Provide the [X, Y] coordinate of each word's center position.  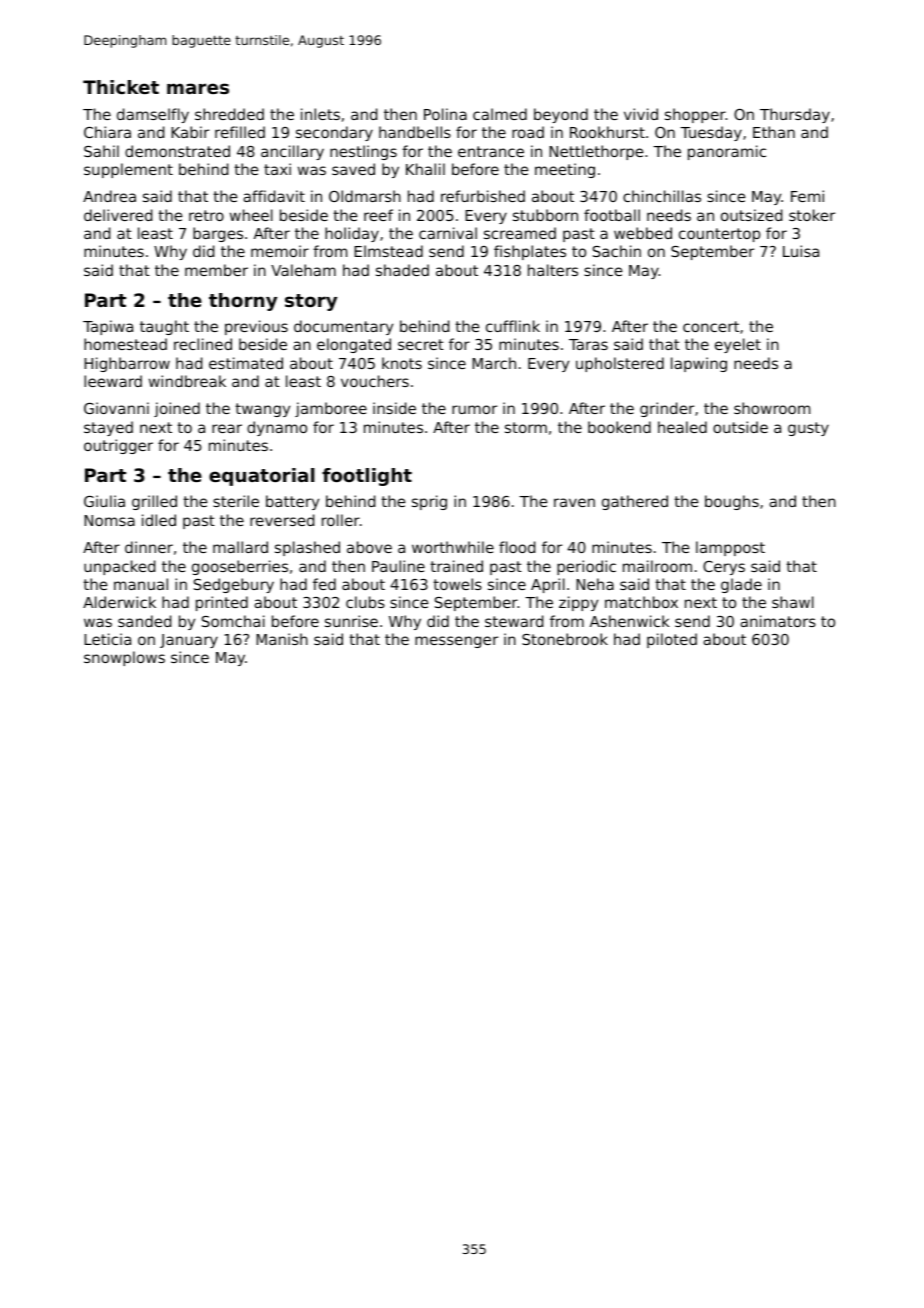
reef [378, 215]
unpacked [119, 567]
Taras [588, 344]
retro [206, 215]
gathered [635, 502]
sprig [429, 502]
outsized [751, 215]
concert [711, 326]
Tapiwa [108, 327]
